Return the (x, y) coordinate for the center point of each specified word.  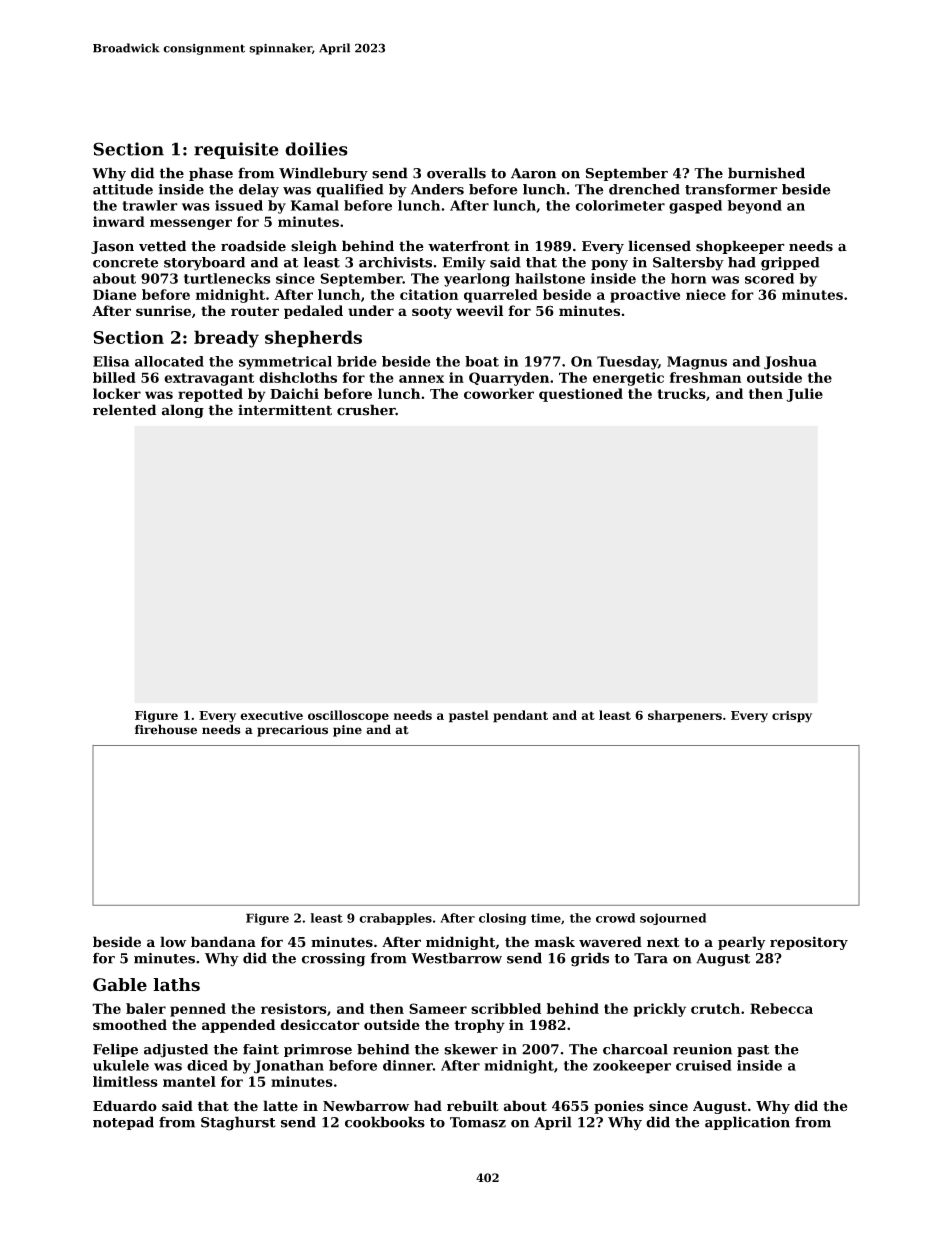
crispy (792, 717)
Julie (804, 395)
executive (271, 715)
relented (124, 410)
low (173, 942)
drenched (644, 189)
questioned (581, 395)
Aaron (533, 173)
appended (238, 1026)
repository (809, 943)
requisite (236, 150)
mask (555, 942)
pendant (520, 716)
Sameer (438, 1008)
